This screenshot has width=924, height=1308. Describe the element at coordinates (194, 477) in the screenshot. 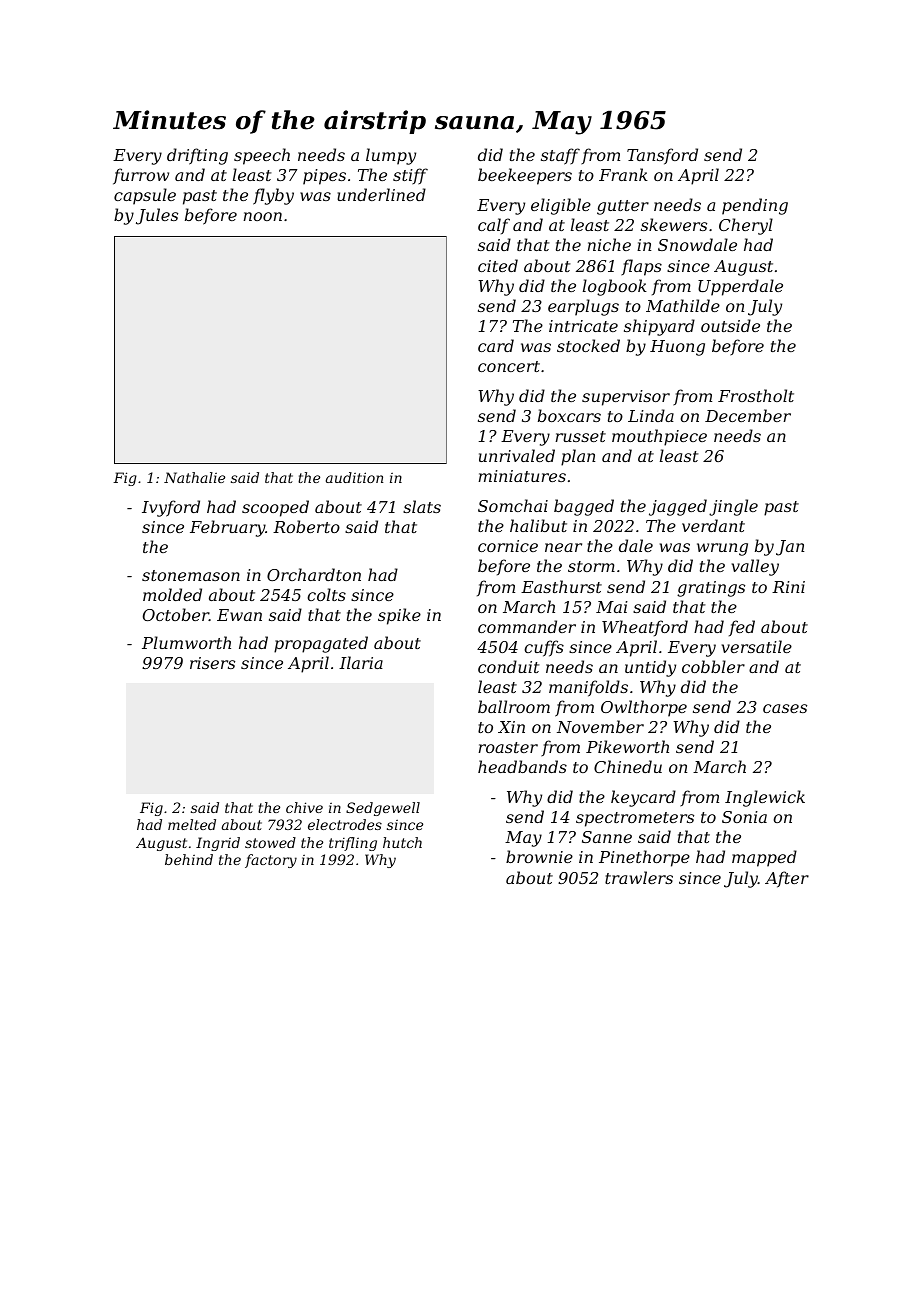

I see `Nathalie` at that location.
